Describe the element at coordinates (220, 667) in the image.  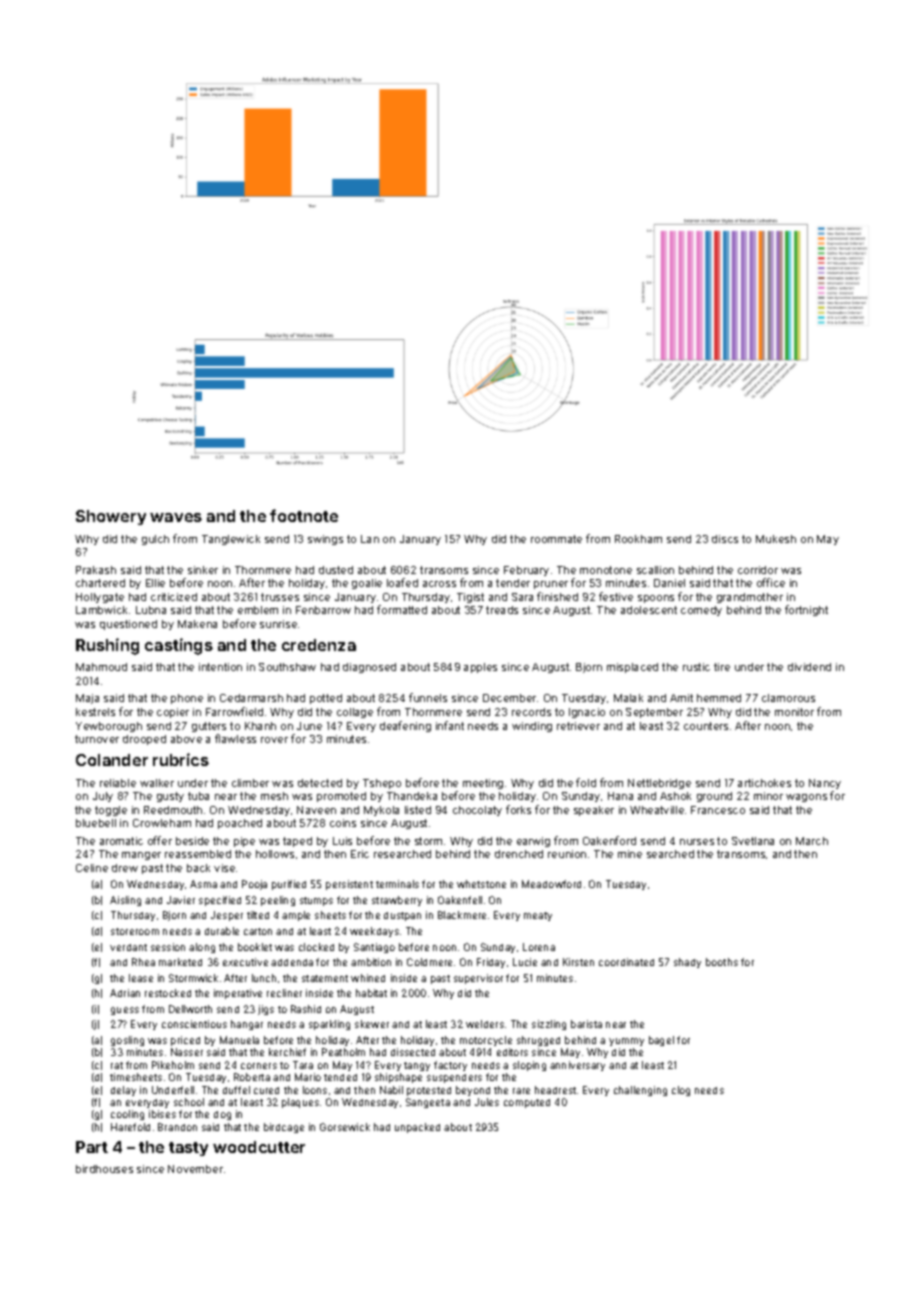
I see `intention` at that location.
